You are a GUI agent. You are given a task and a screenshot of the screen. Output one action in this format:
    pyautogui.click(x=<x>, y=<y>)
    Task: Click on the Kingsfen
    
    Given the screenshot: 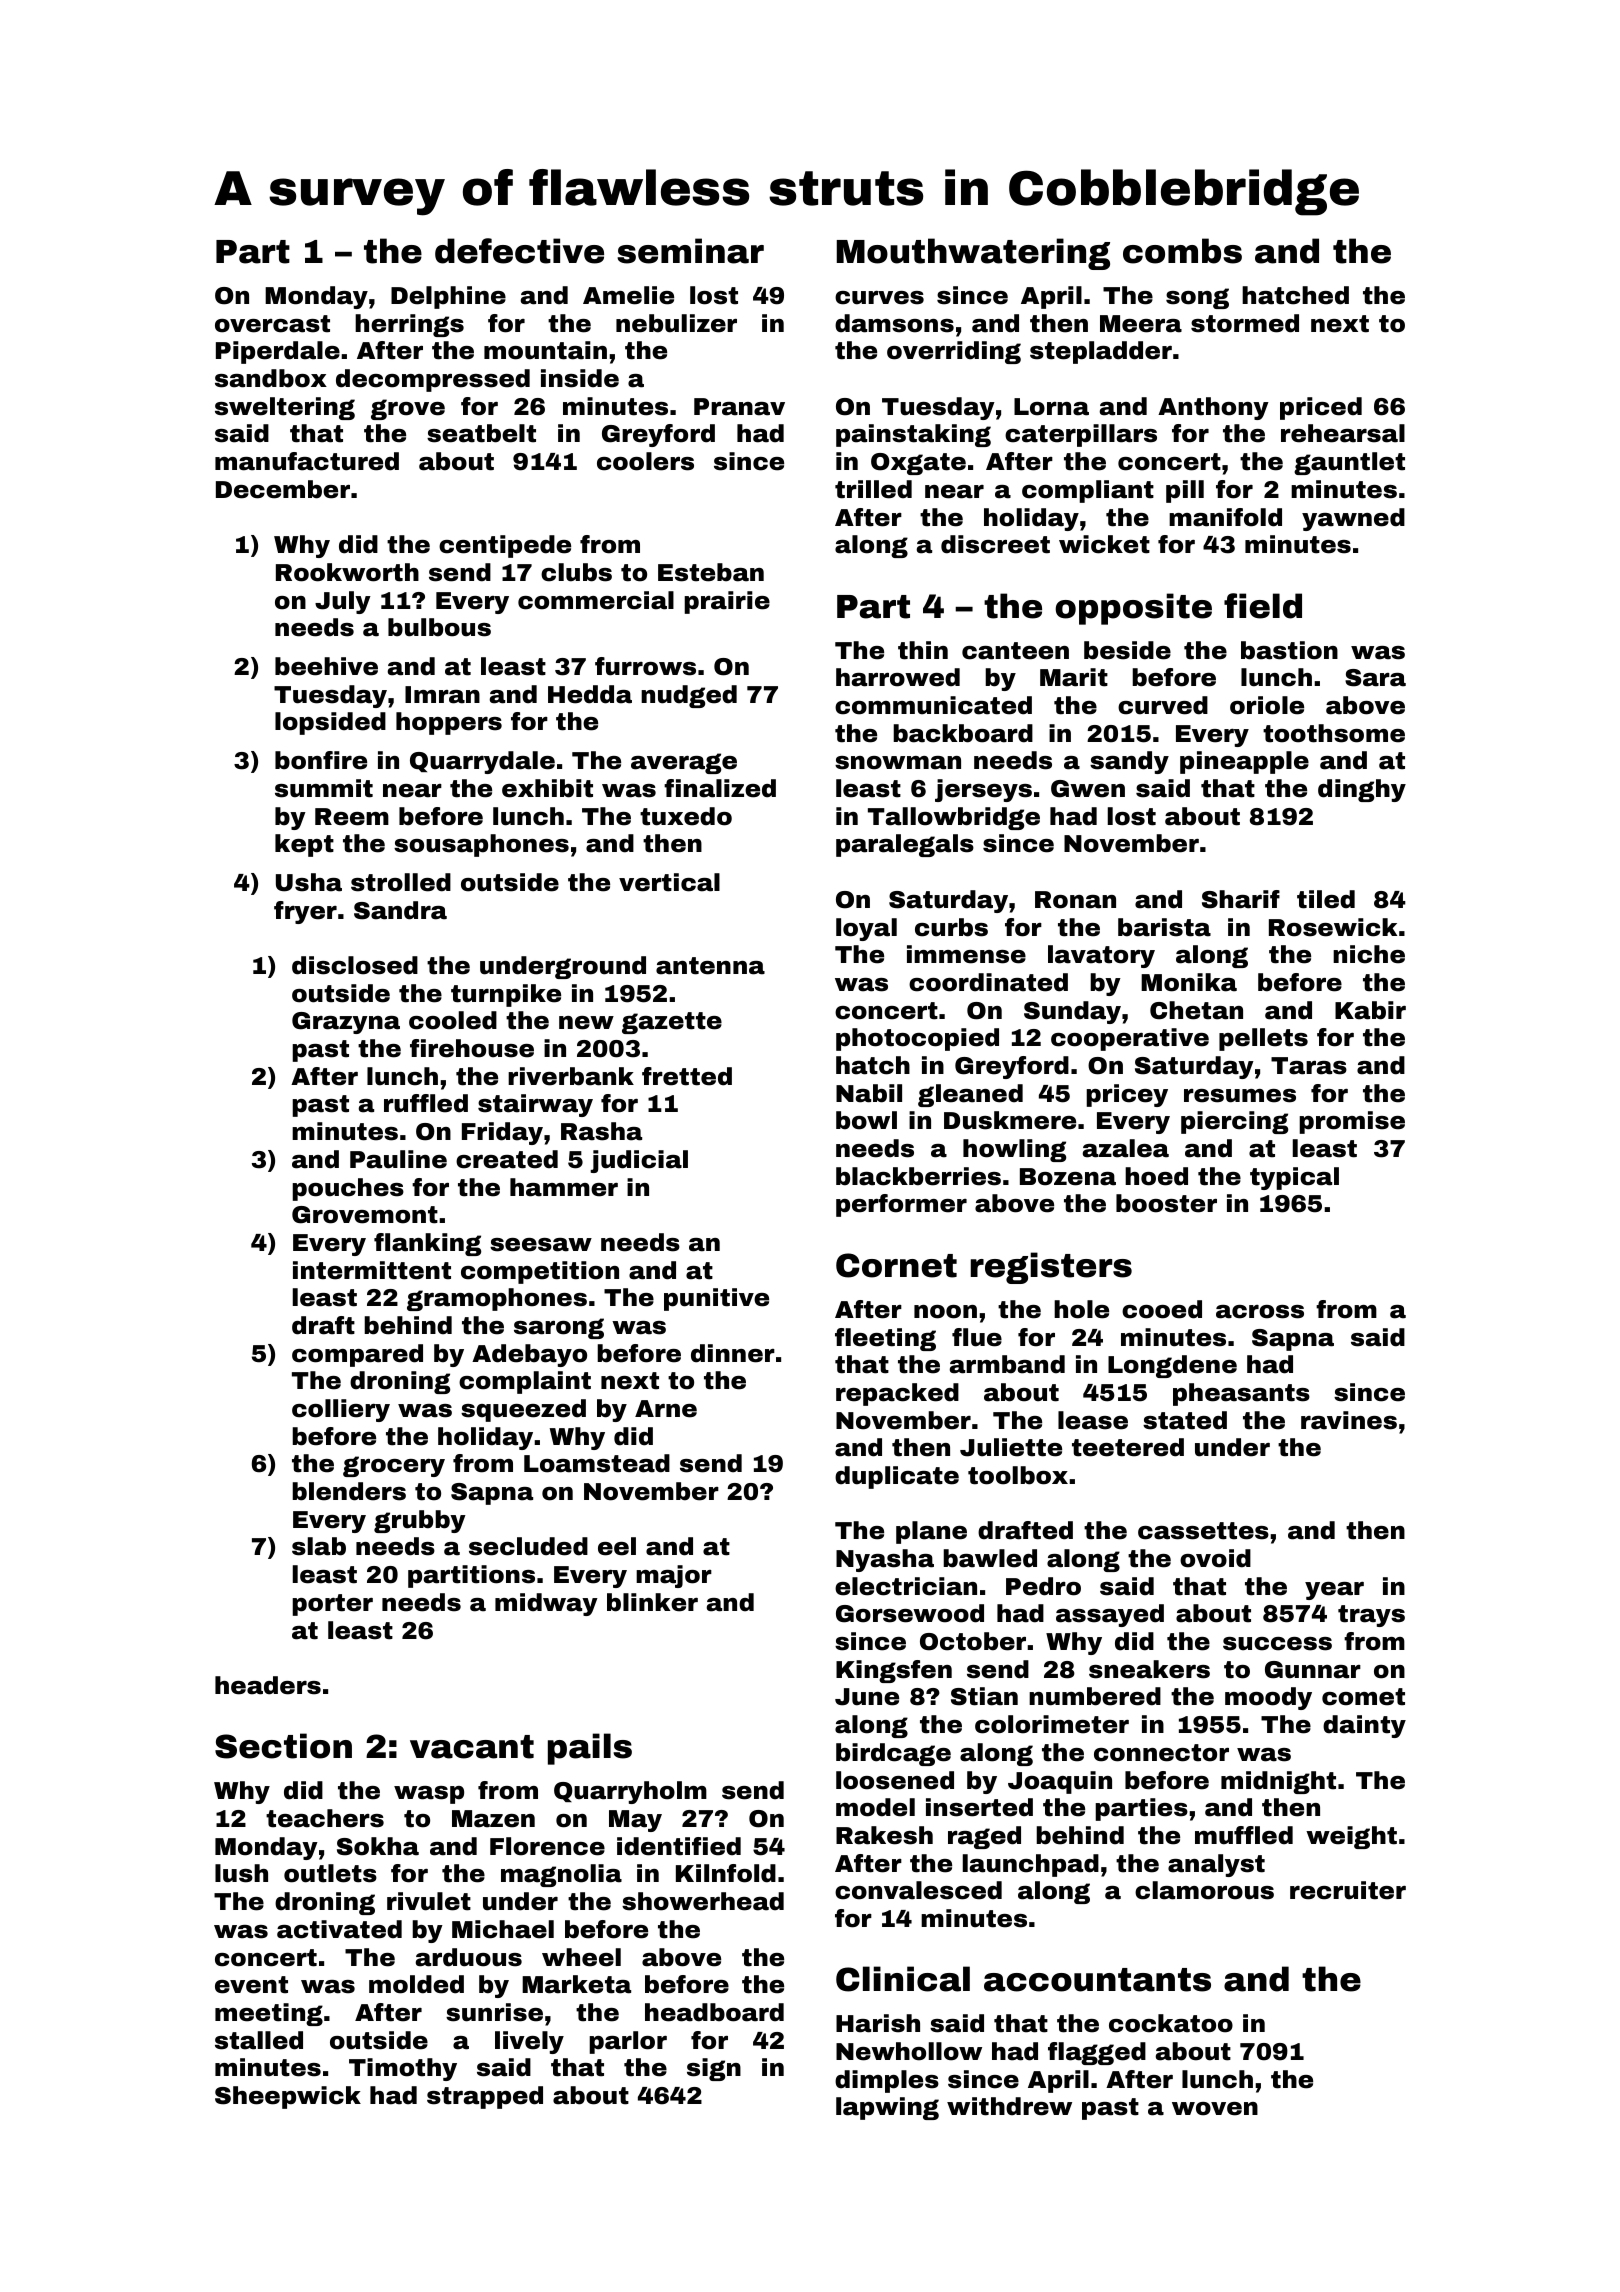 What is the action you would take?
    pyautogui.click(x=894, y=1671)
